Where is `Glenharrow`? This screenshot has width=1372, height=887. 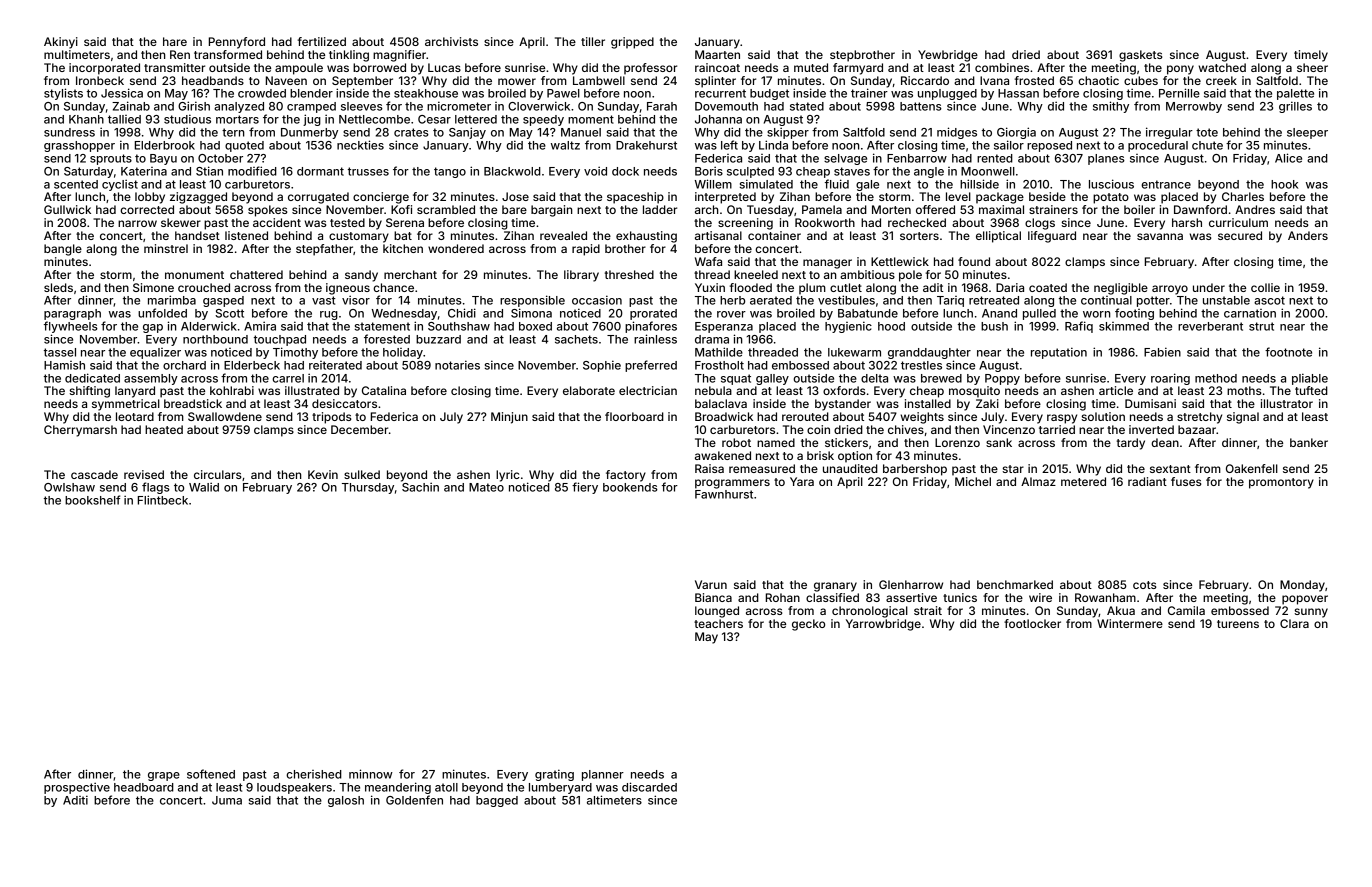
Glenharrow is located at coordinates (911, 584).
